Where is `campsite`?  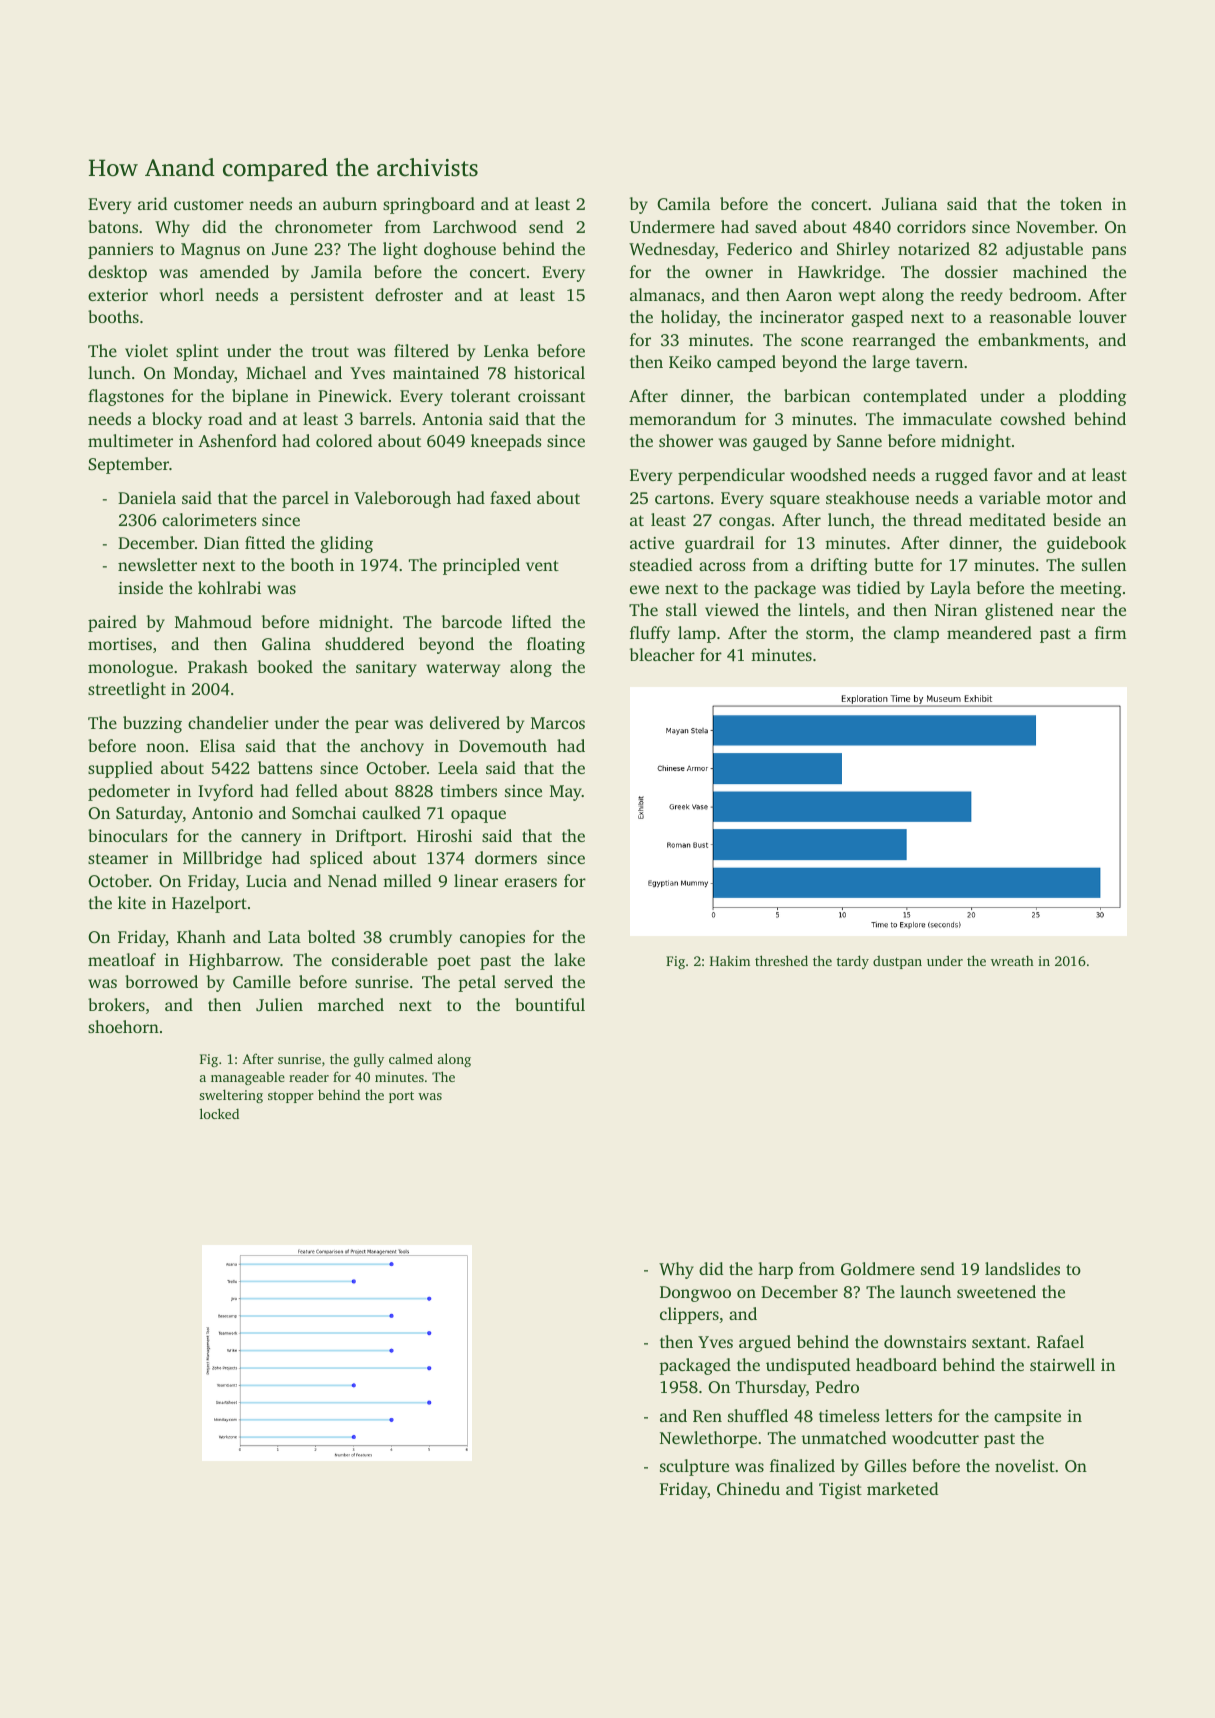 campsite is located at coordinates (1027, 1418).
